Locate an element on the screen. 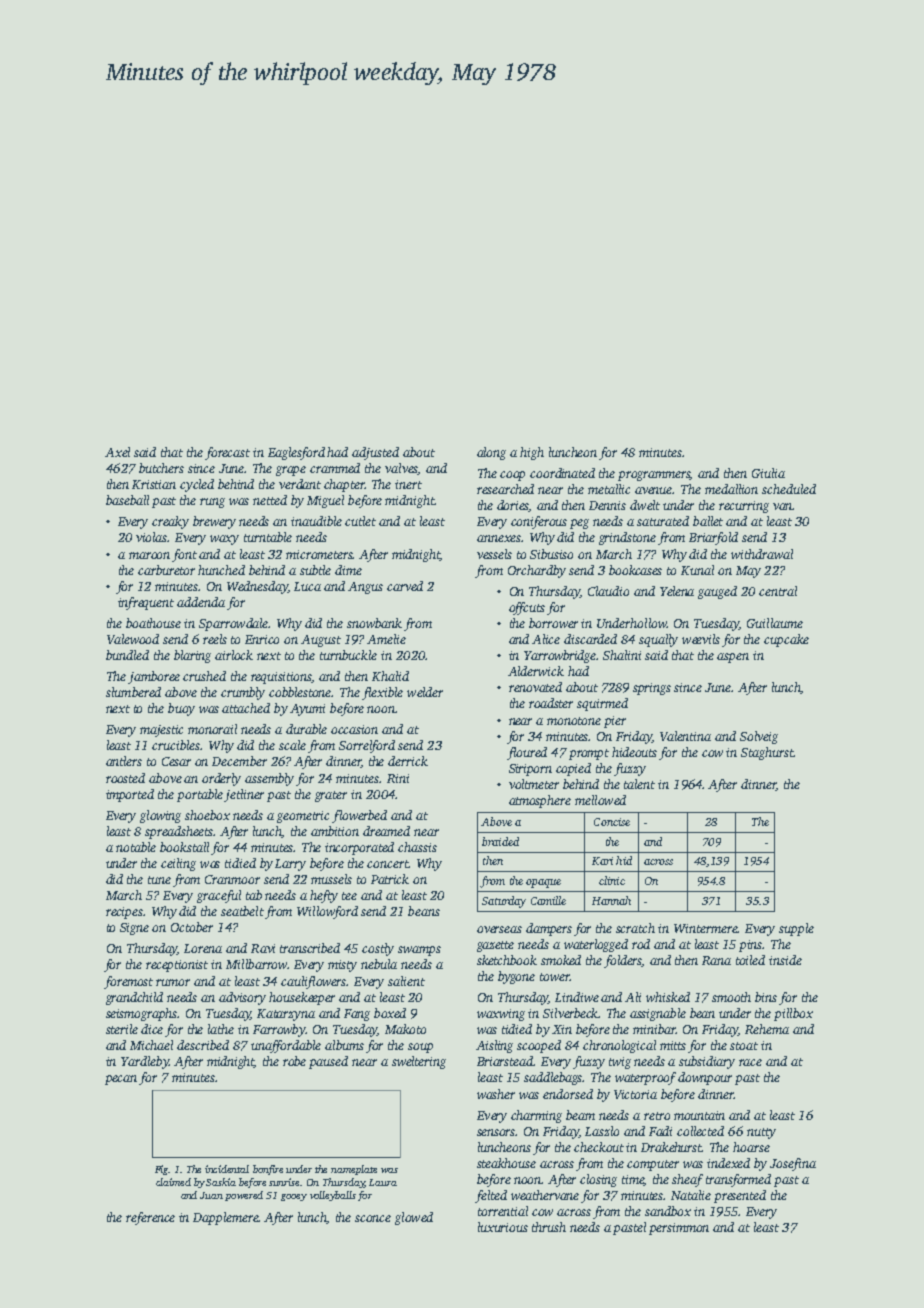  netted is located at coordinates (270, 500).
